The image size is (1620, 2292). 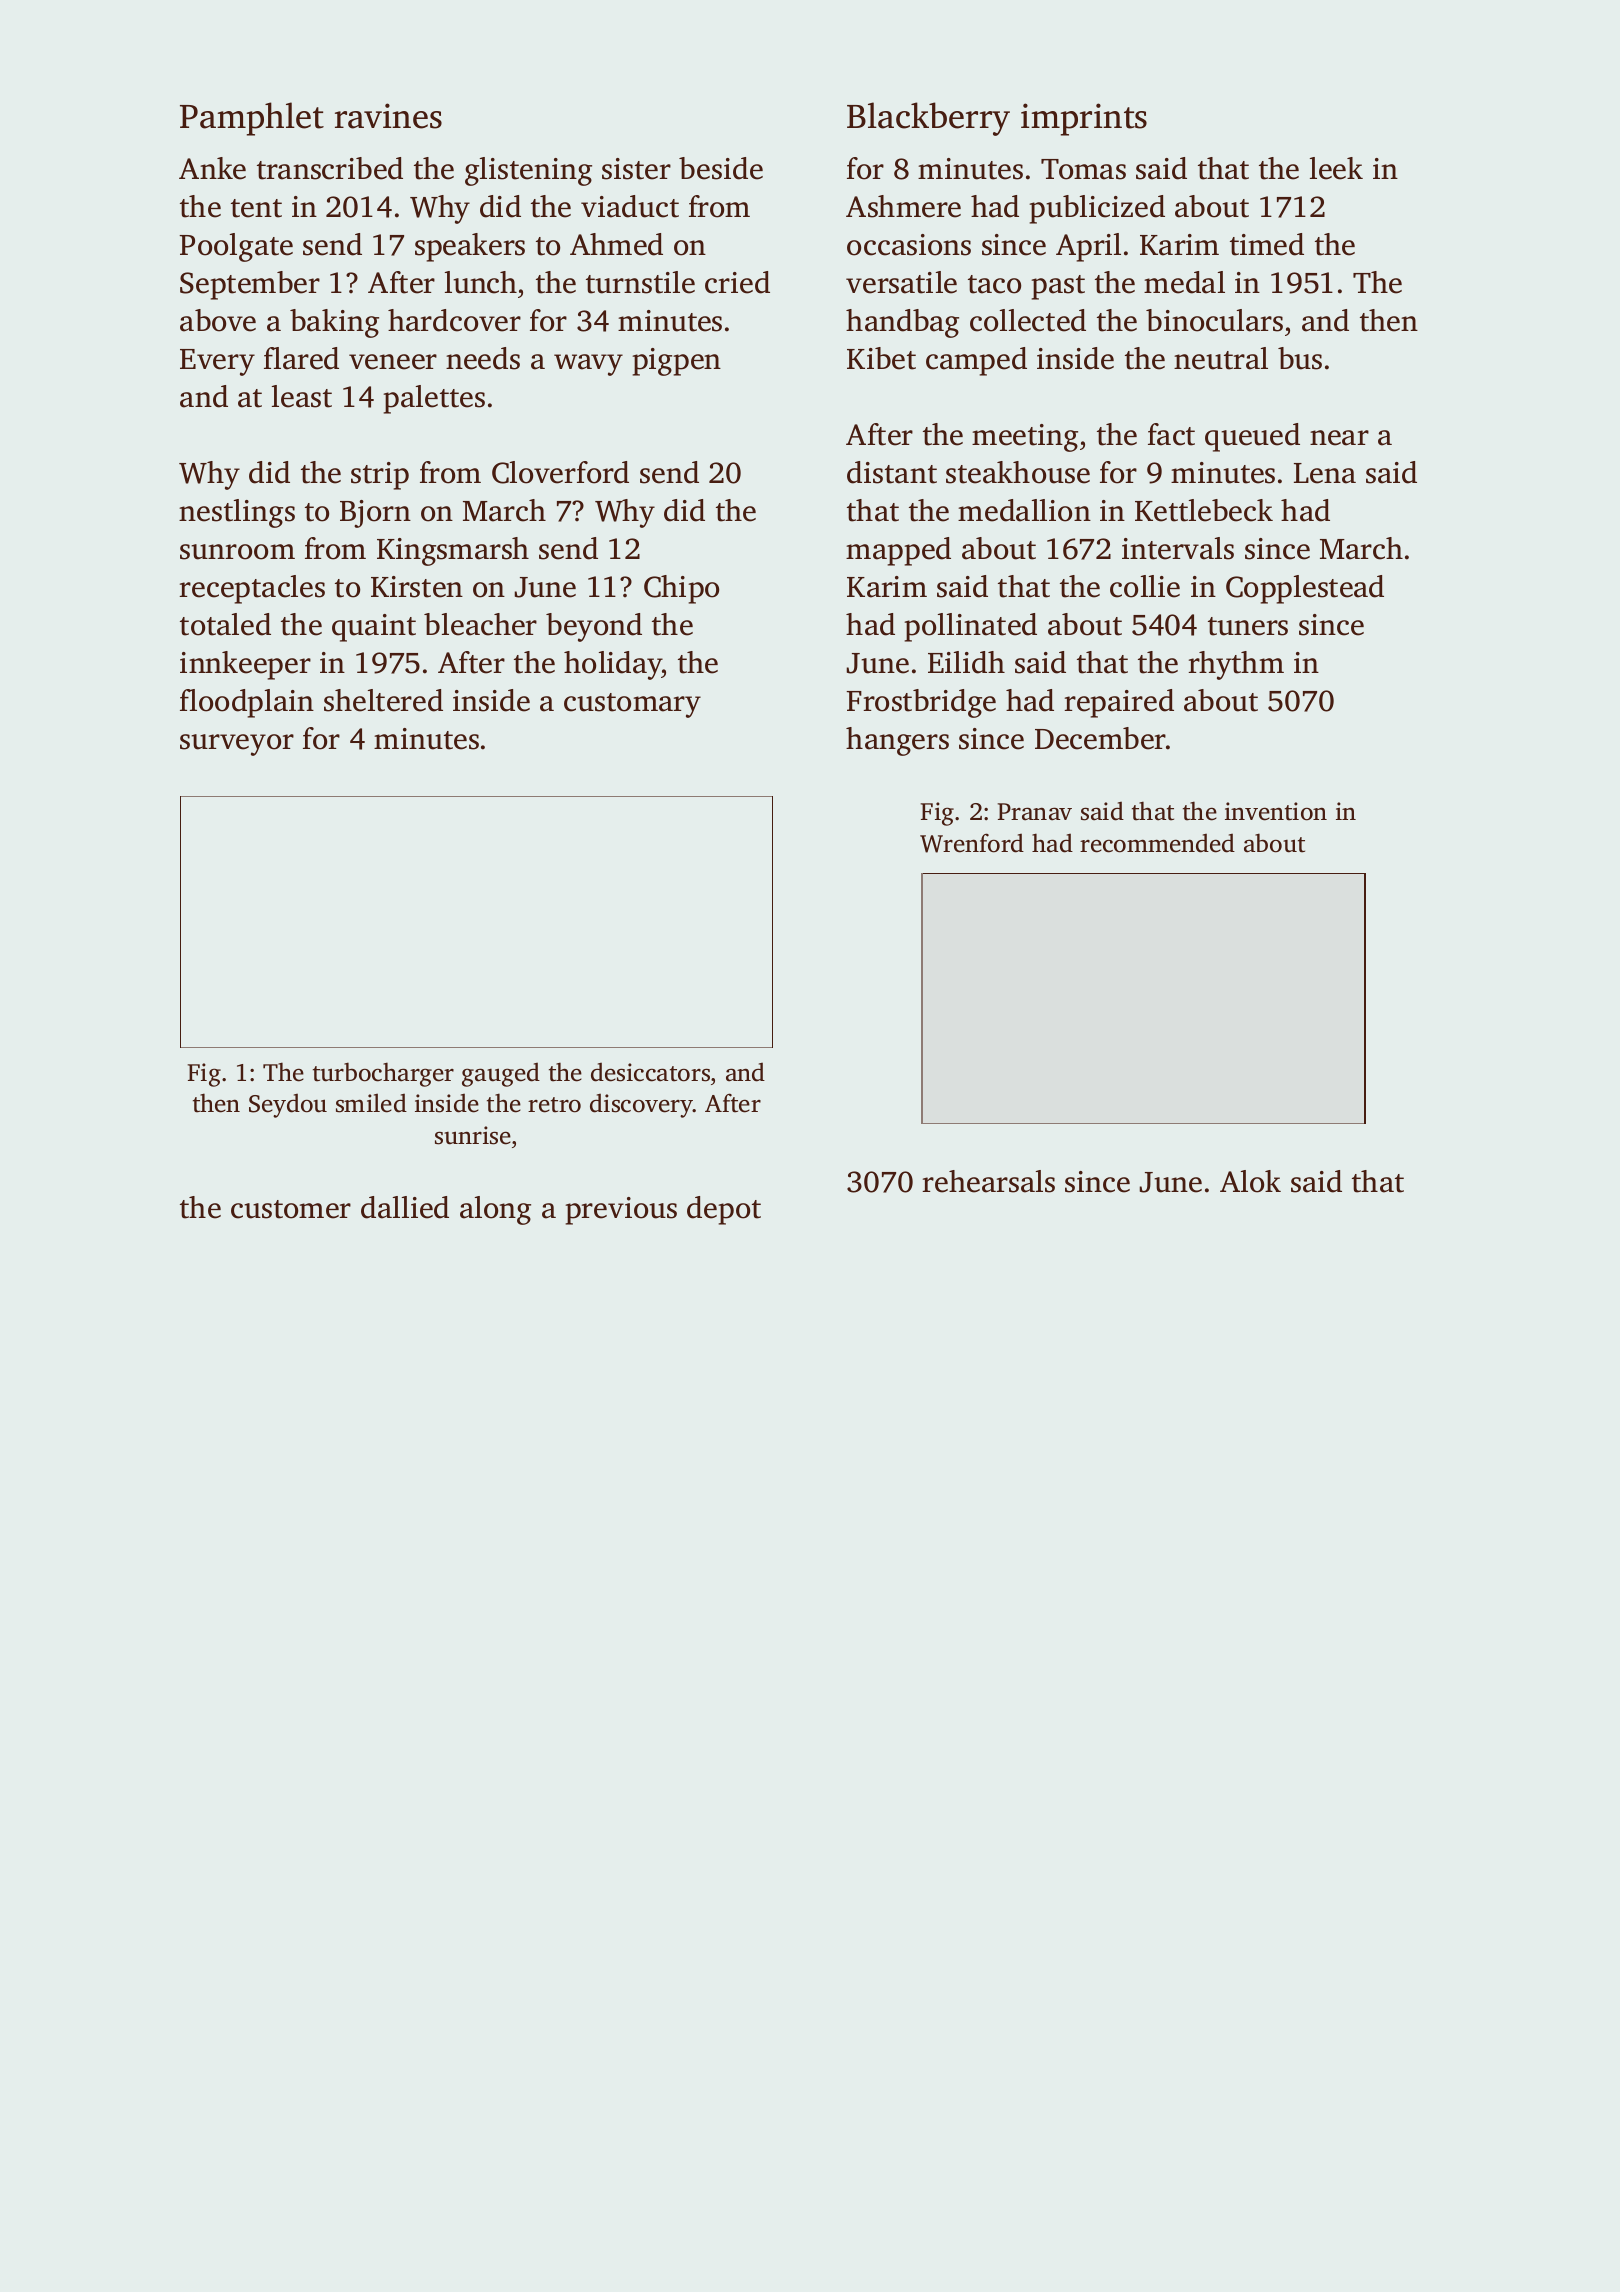 I want to click on Chipo, so click(x=681, y=589).
